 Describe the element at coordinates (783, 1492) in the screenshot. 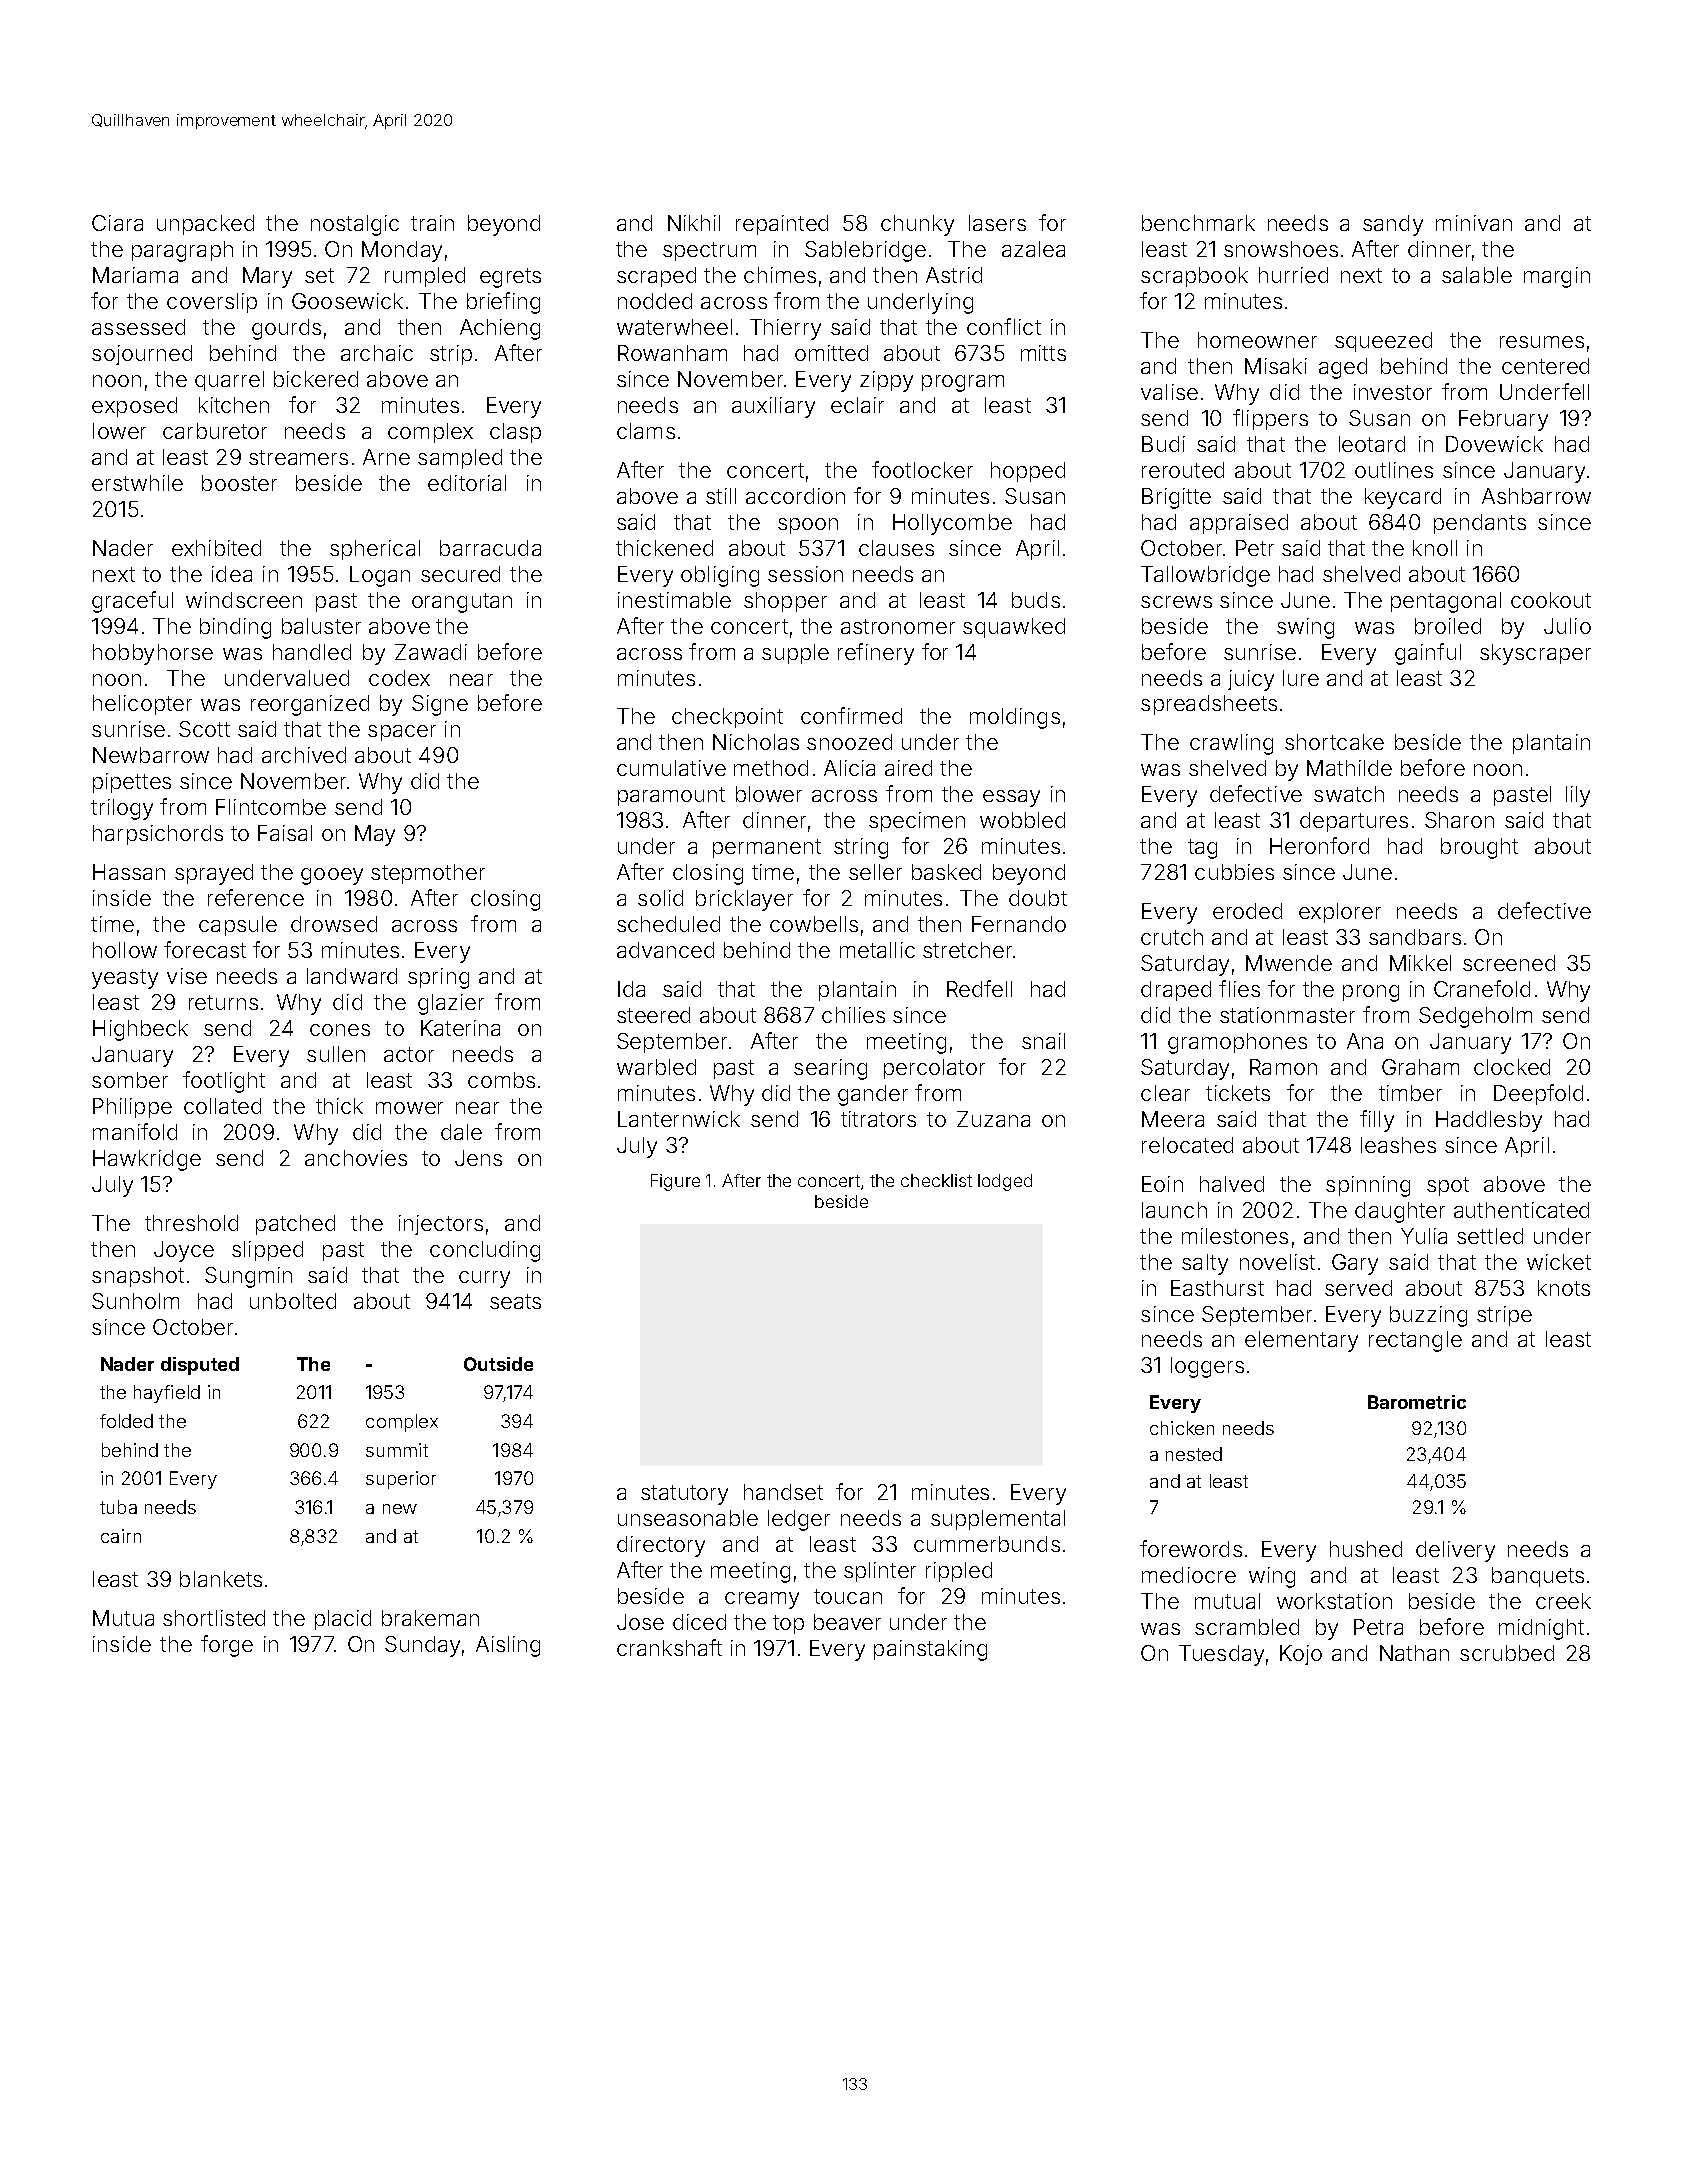

I see `handset` at that location.
